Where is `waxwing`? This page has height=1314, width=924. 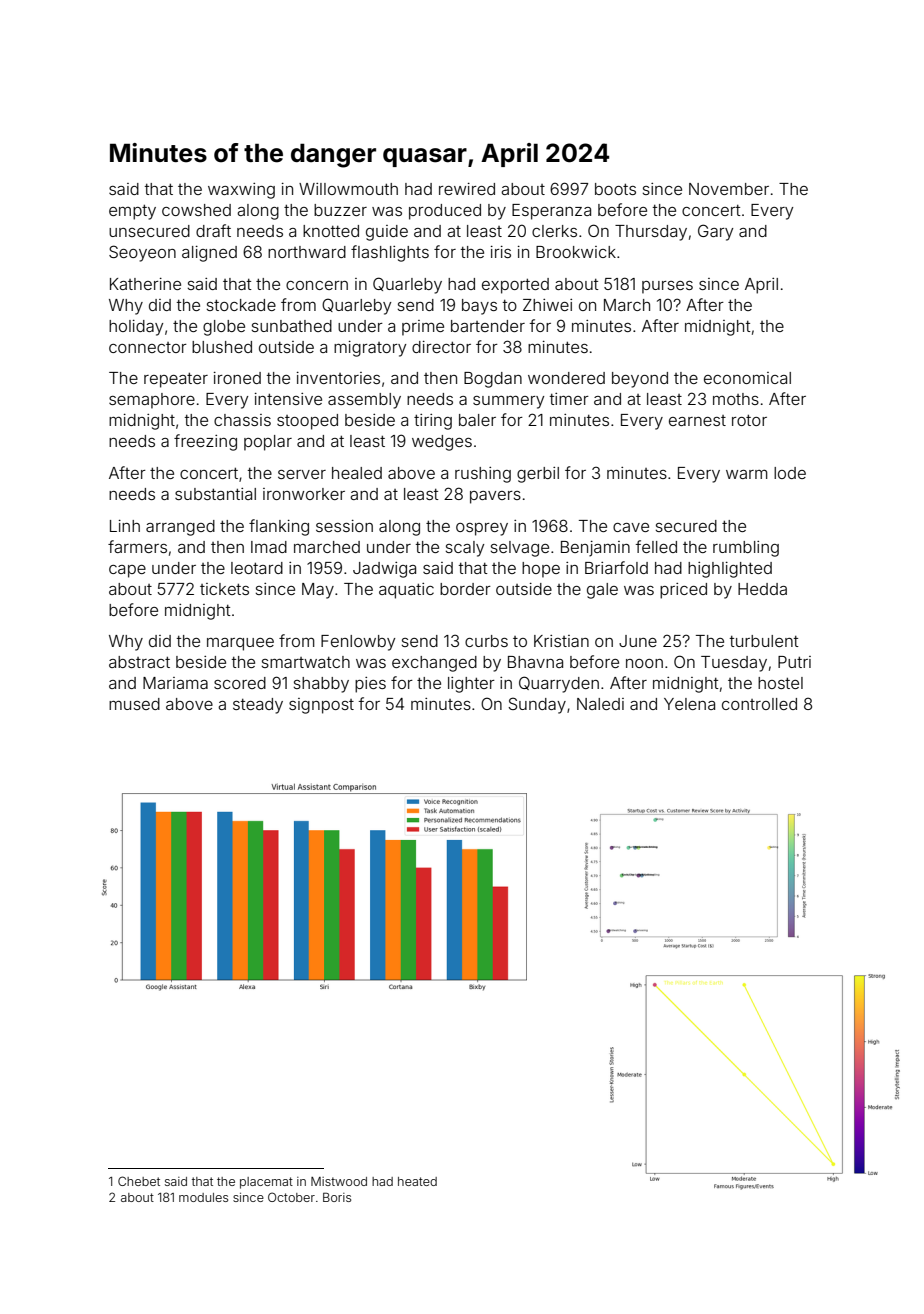
waxwing is located at coordinates (241, 191).
